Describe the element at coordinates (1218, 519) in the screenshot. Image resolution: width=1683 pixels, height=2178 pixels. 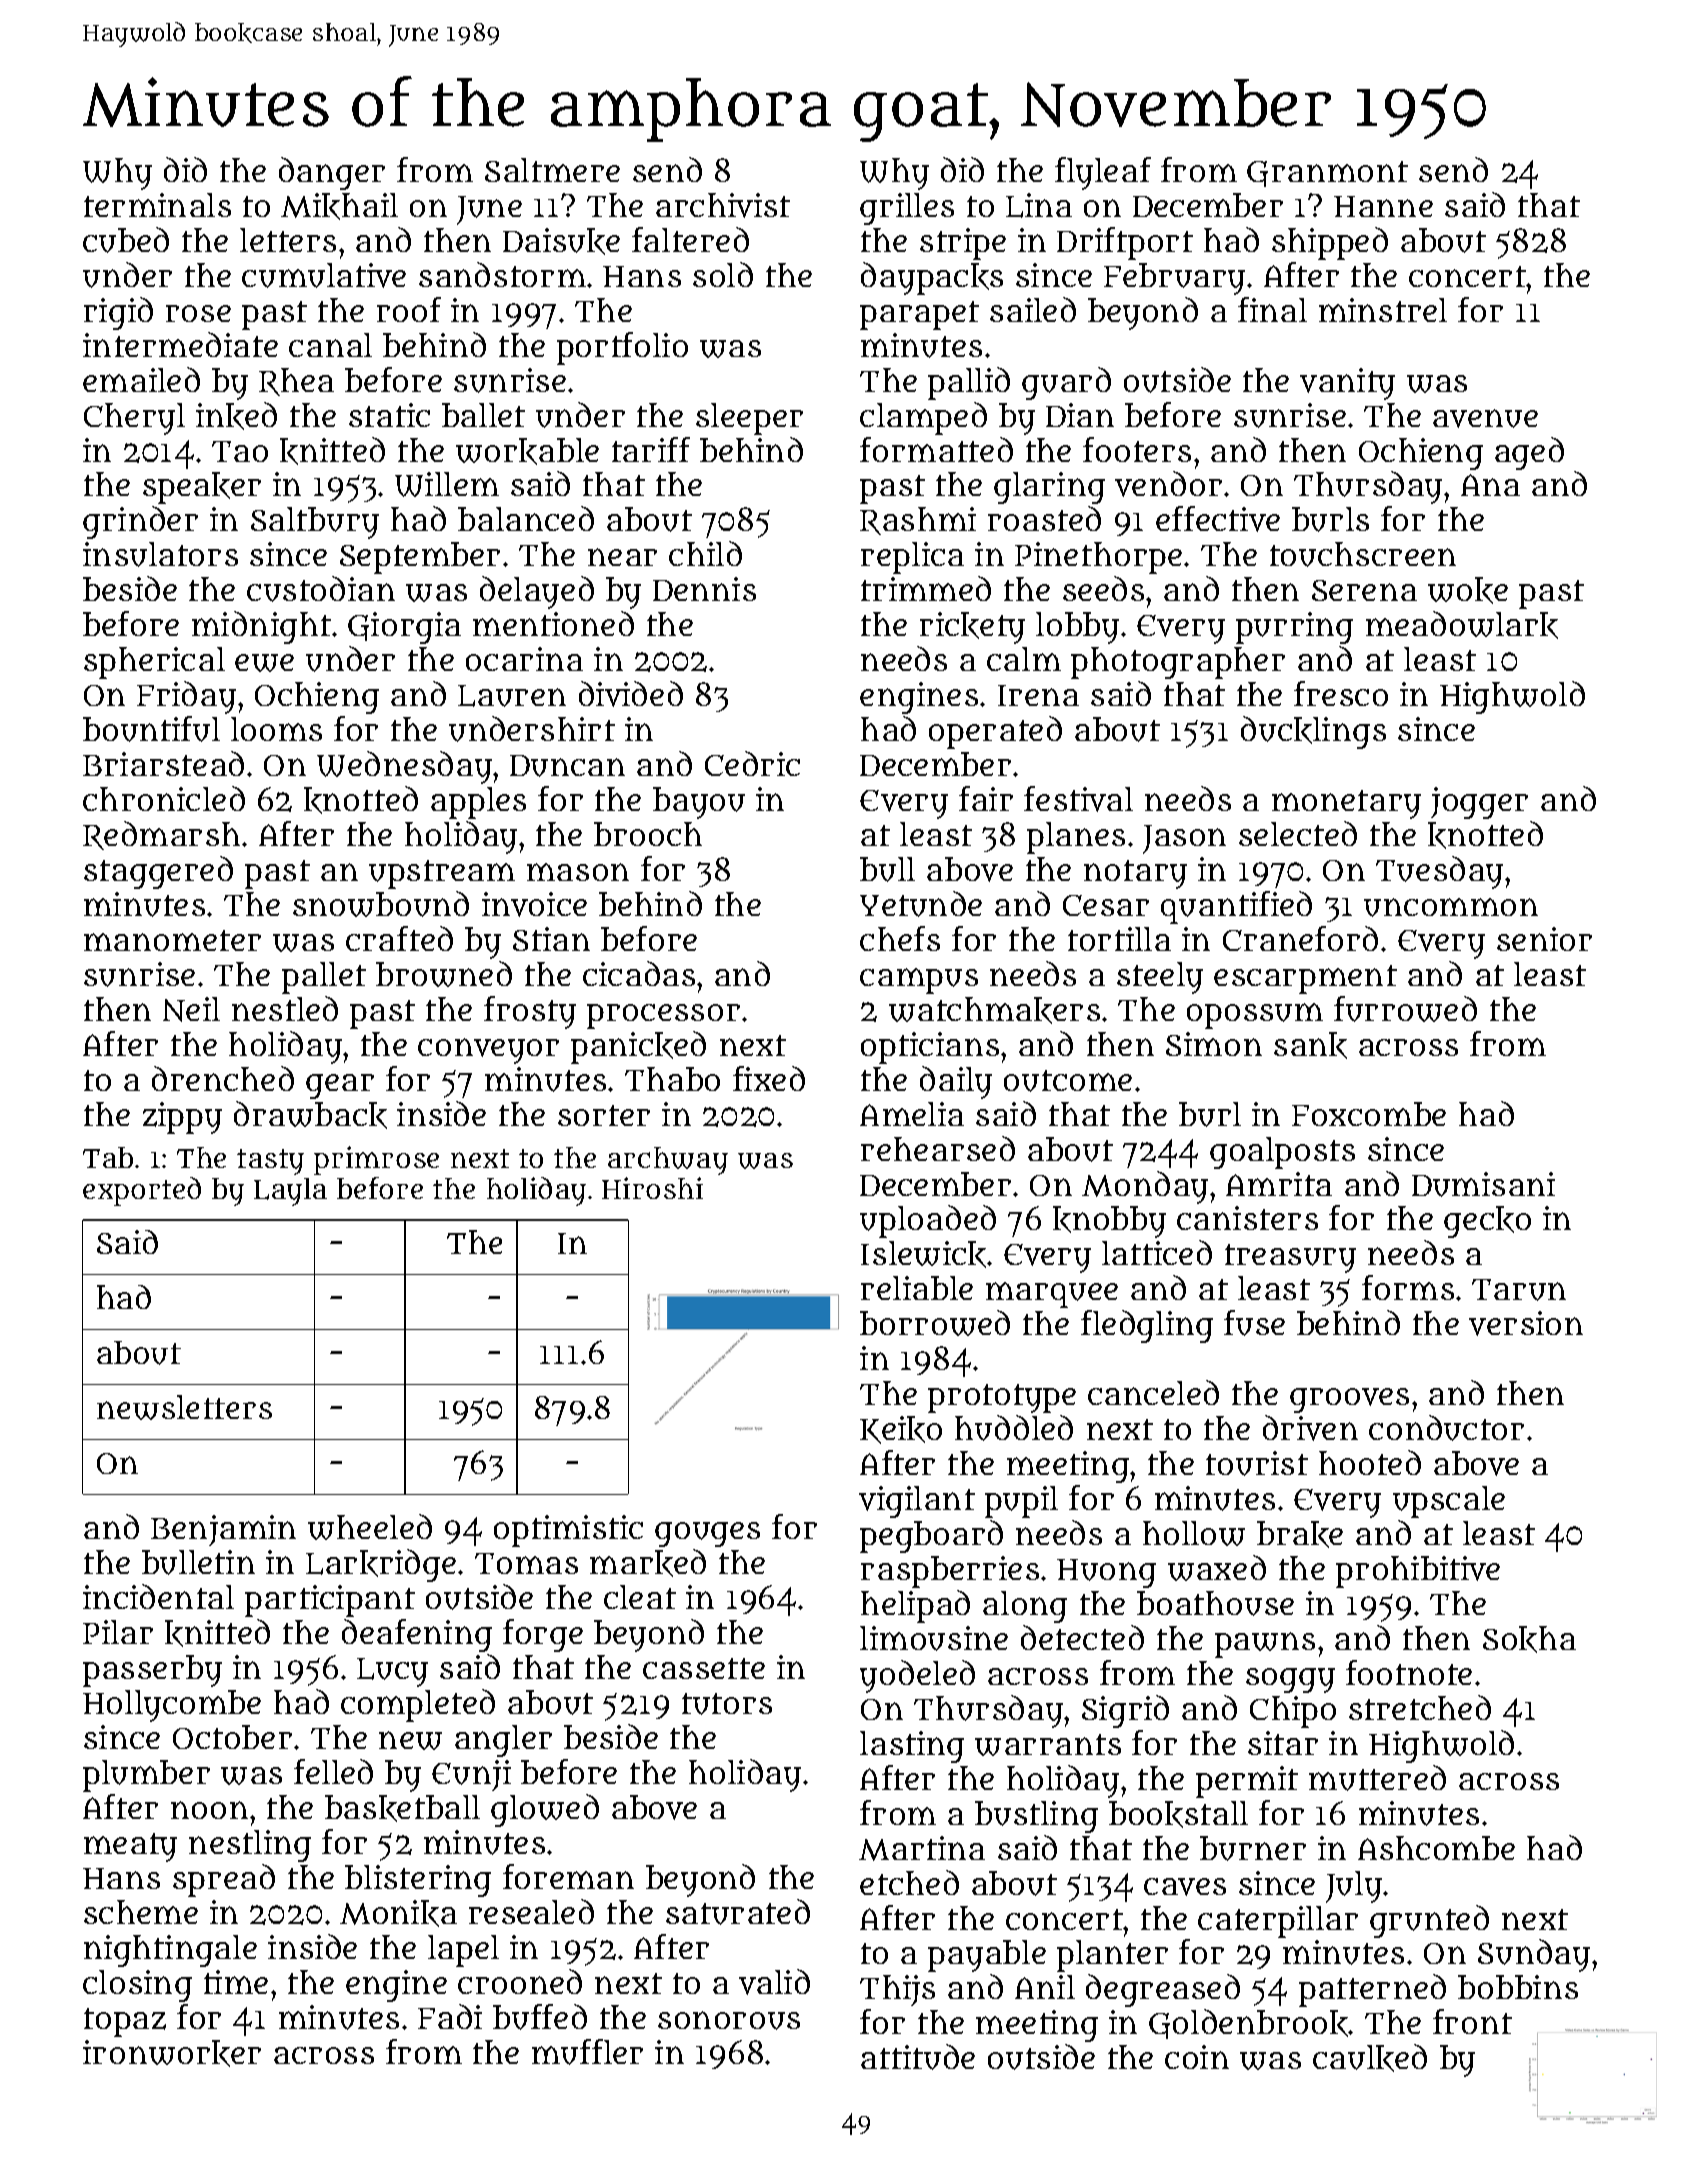
I see `effective` at that location.
